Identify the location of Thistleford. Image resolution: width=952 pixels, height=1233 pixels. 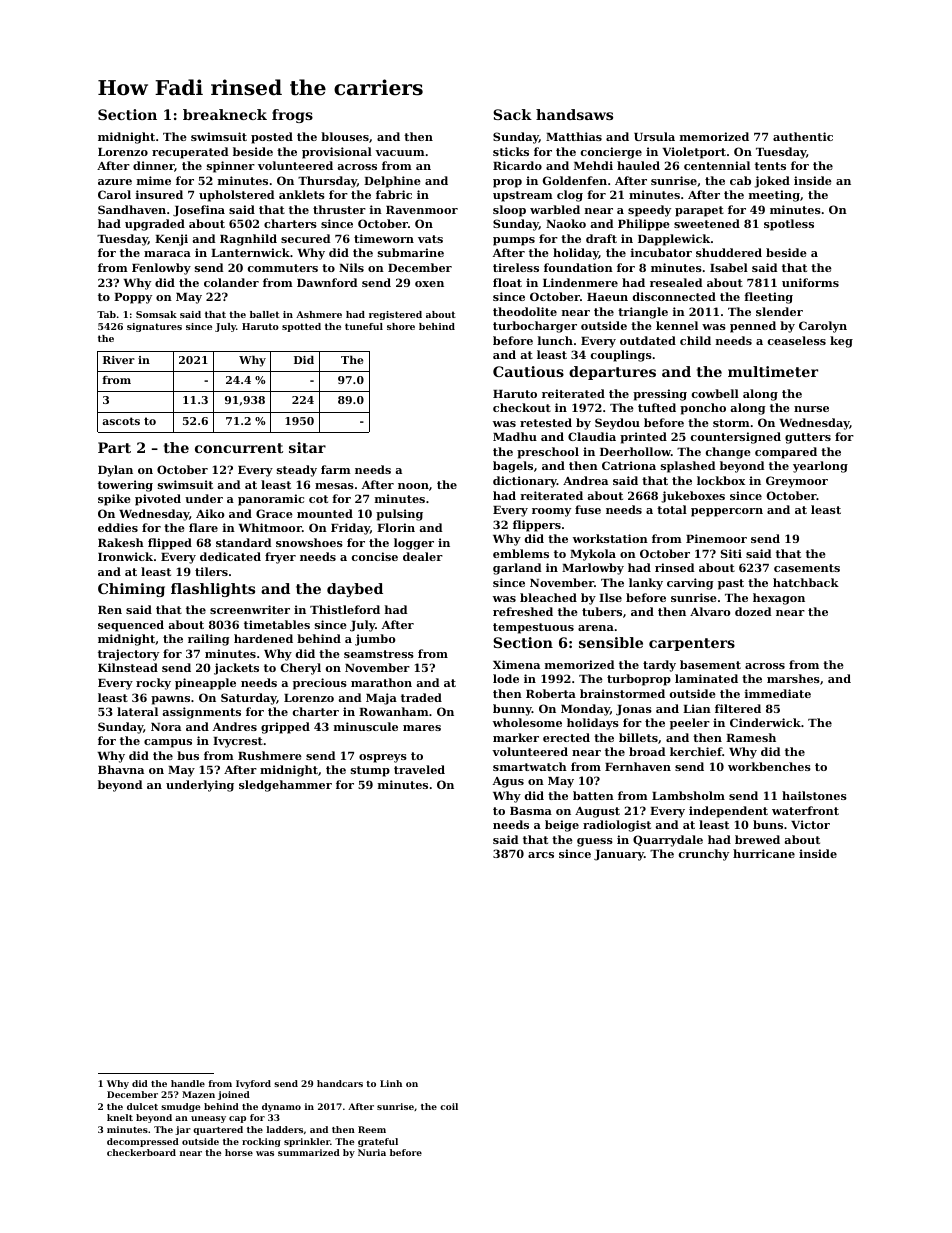
(345, 609).
